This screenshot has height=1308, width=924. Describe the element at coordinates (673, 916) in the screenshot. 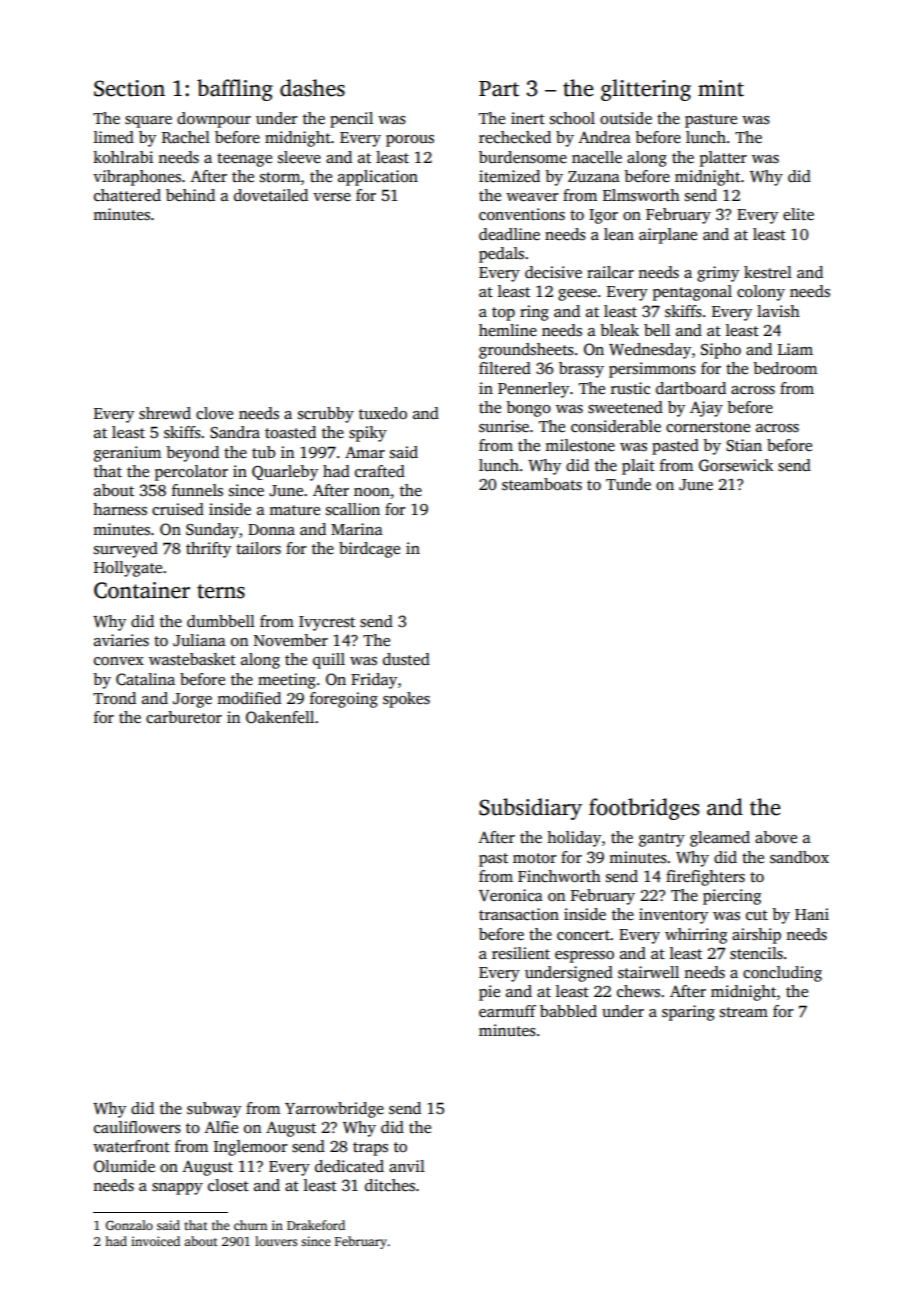

I see `inventory` at that location.
